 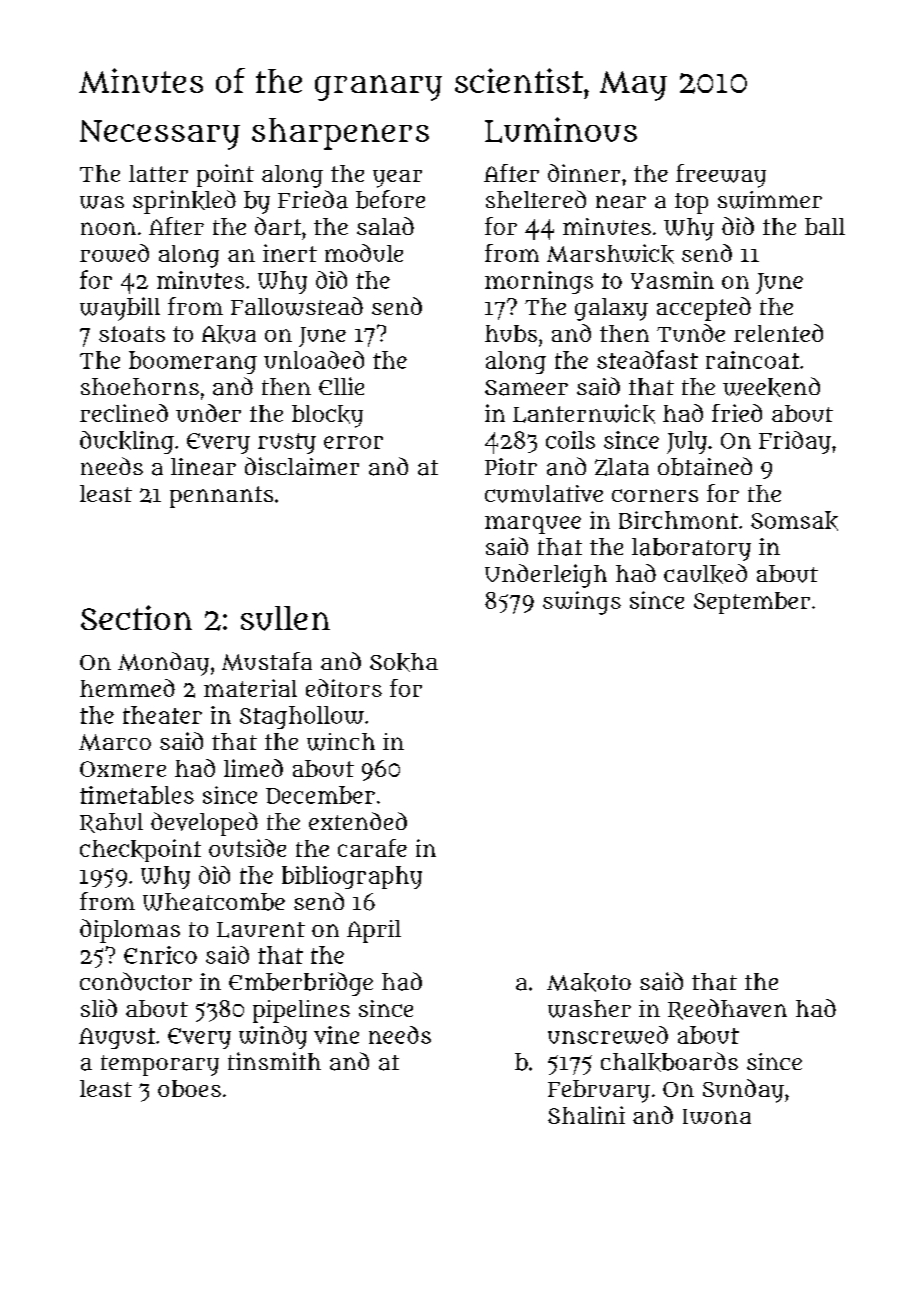 I want to click on sharpeners, so click(x=340, y=134).
